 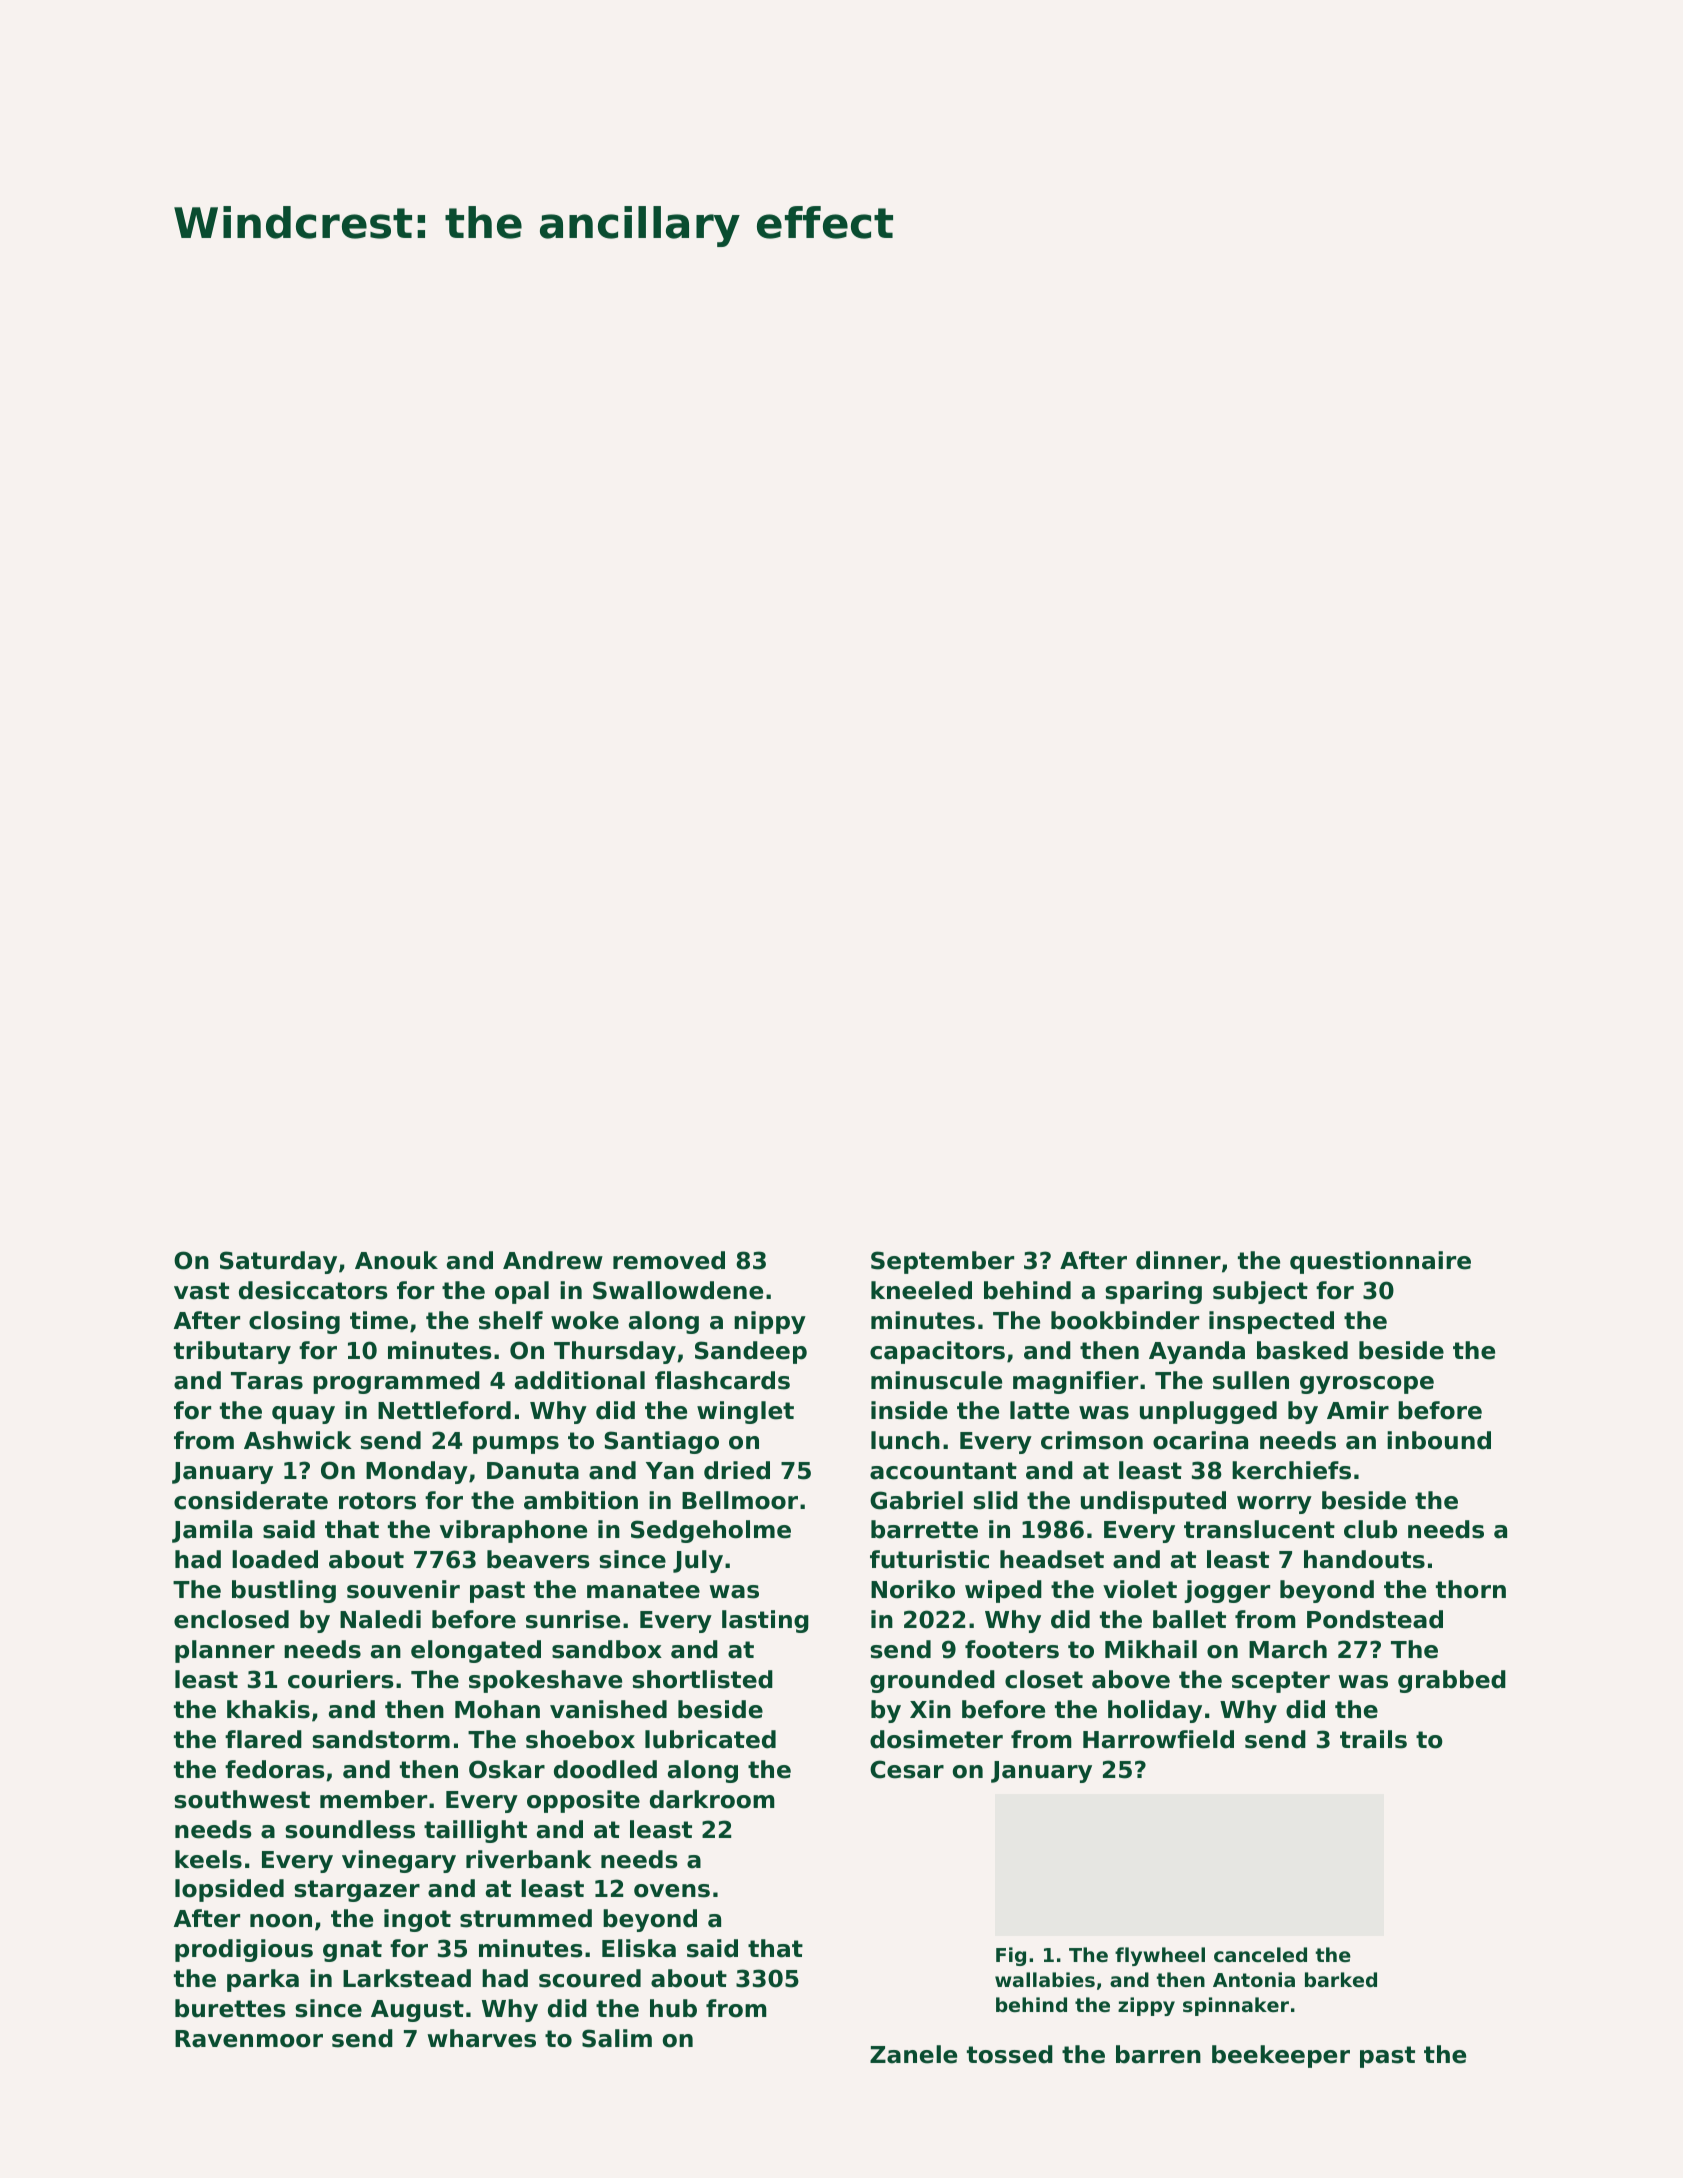 What do you see at coordinates (1471, 1589) in the screenshot?
I see `thorn` at bounding box center [1471, 1589].
